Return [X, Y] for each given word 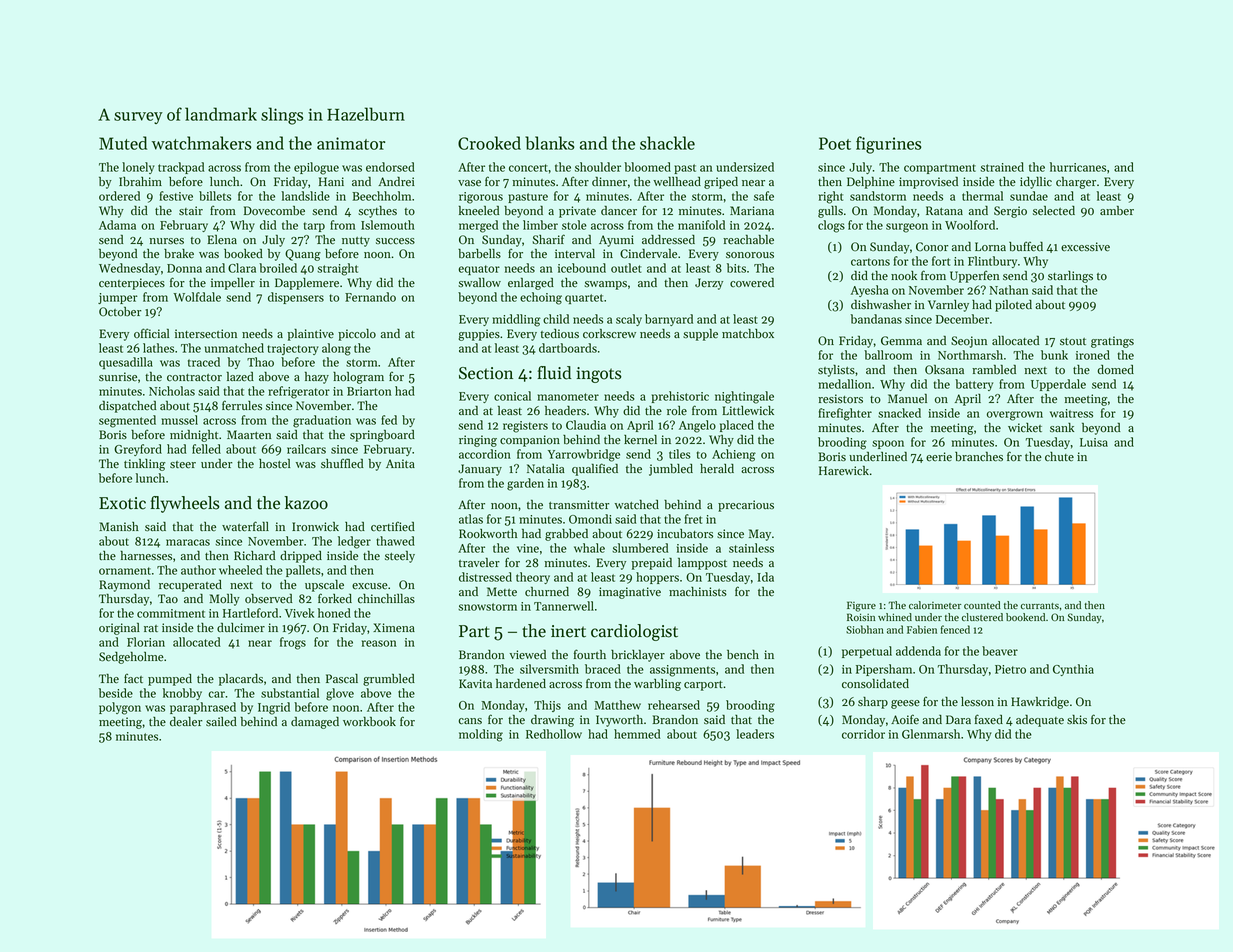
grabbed [566, 535]
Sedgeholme [131, 658]
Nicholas [172, 391]
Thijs [547, 706]
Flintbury [992, 262]
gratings [1112, 342]
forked [335, 598]
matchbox [748, 334]
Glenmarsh [931, 734]
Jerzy [709, 284]
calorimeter [935, 605]
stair [191, 210]
